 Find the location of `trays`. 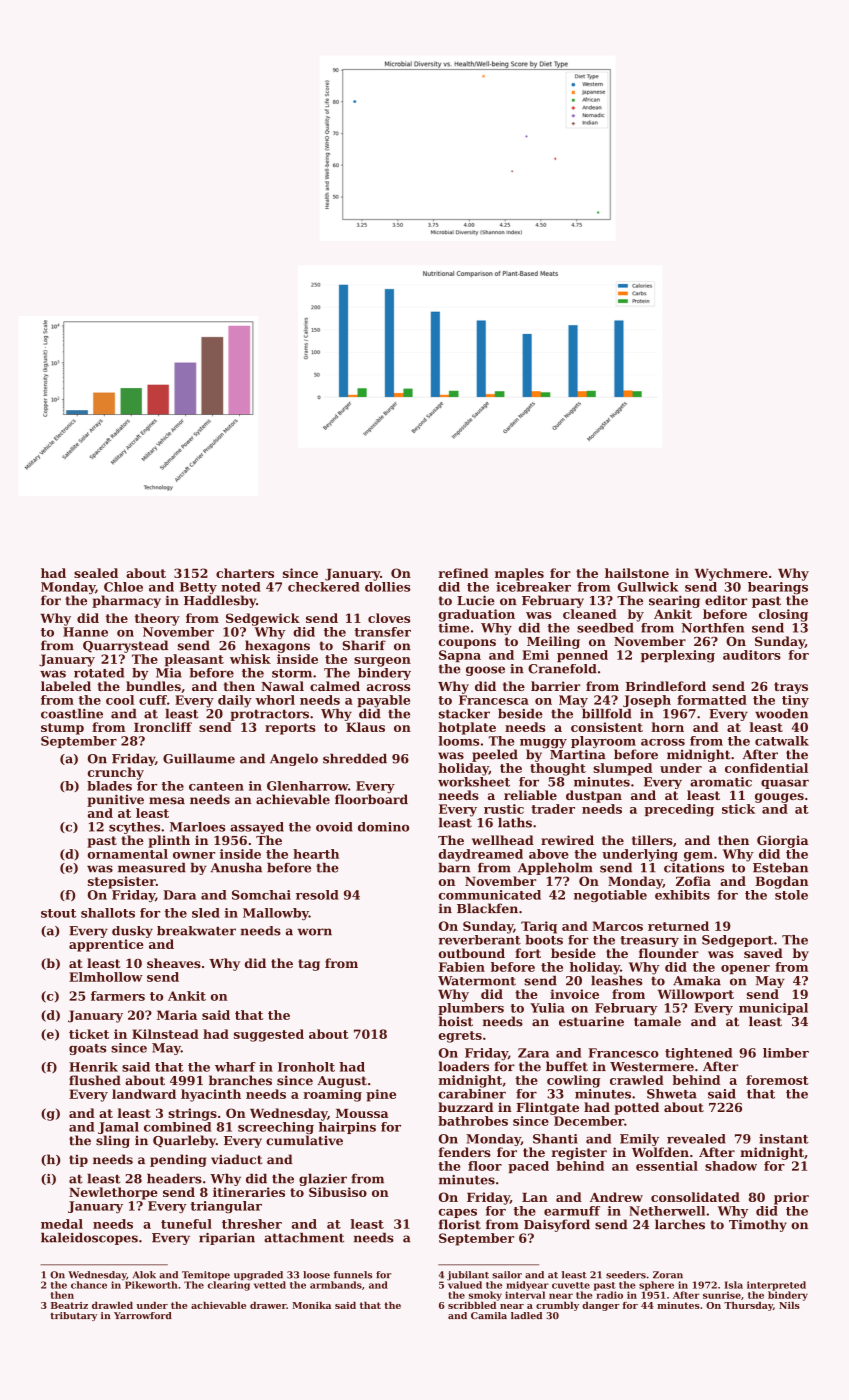

trays is located at coordinates (791, 688).
